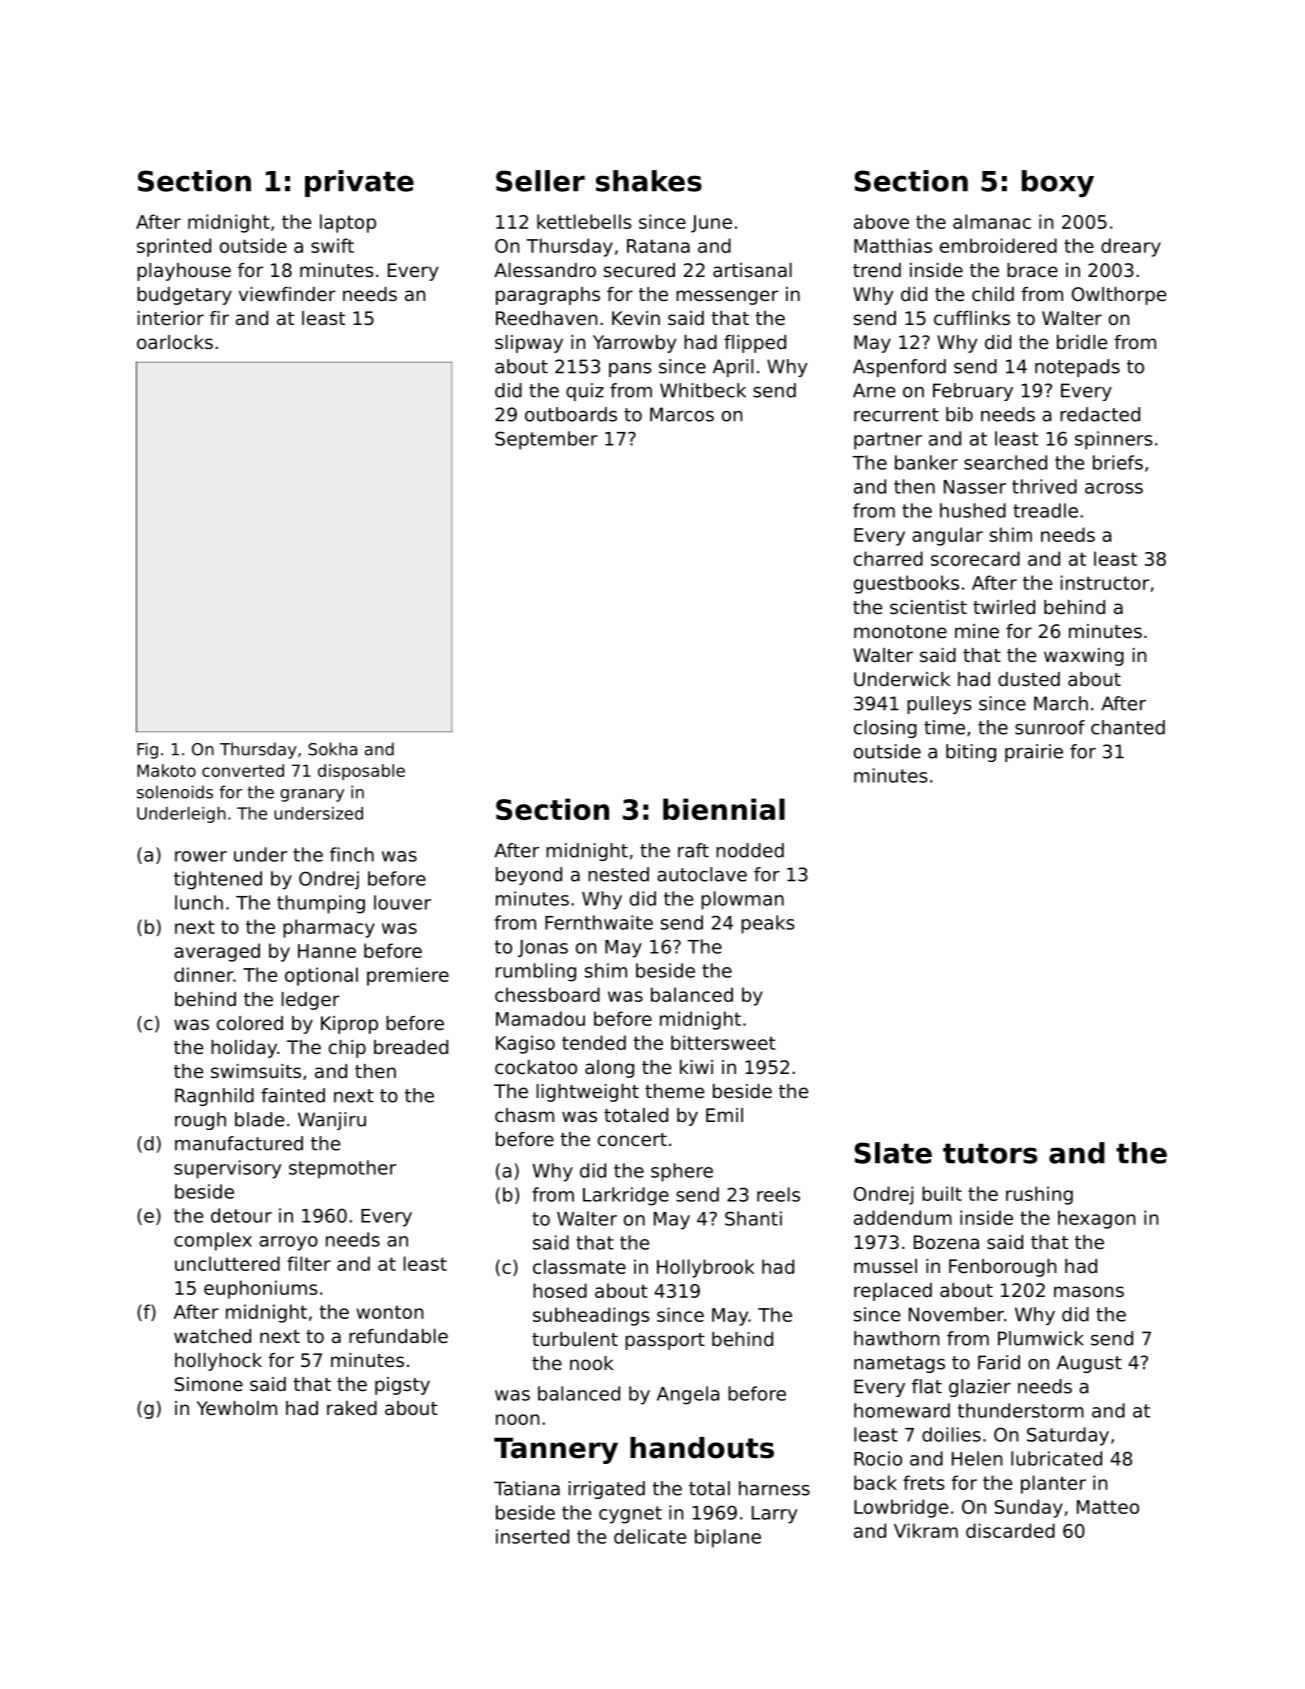  I want to click on hosed, so click(560, 1290).
